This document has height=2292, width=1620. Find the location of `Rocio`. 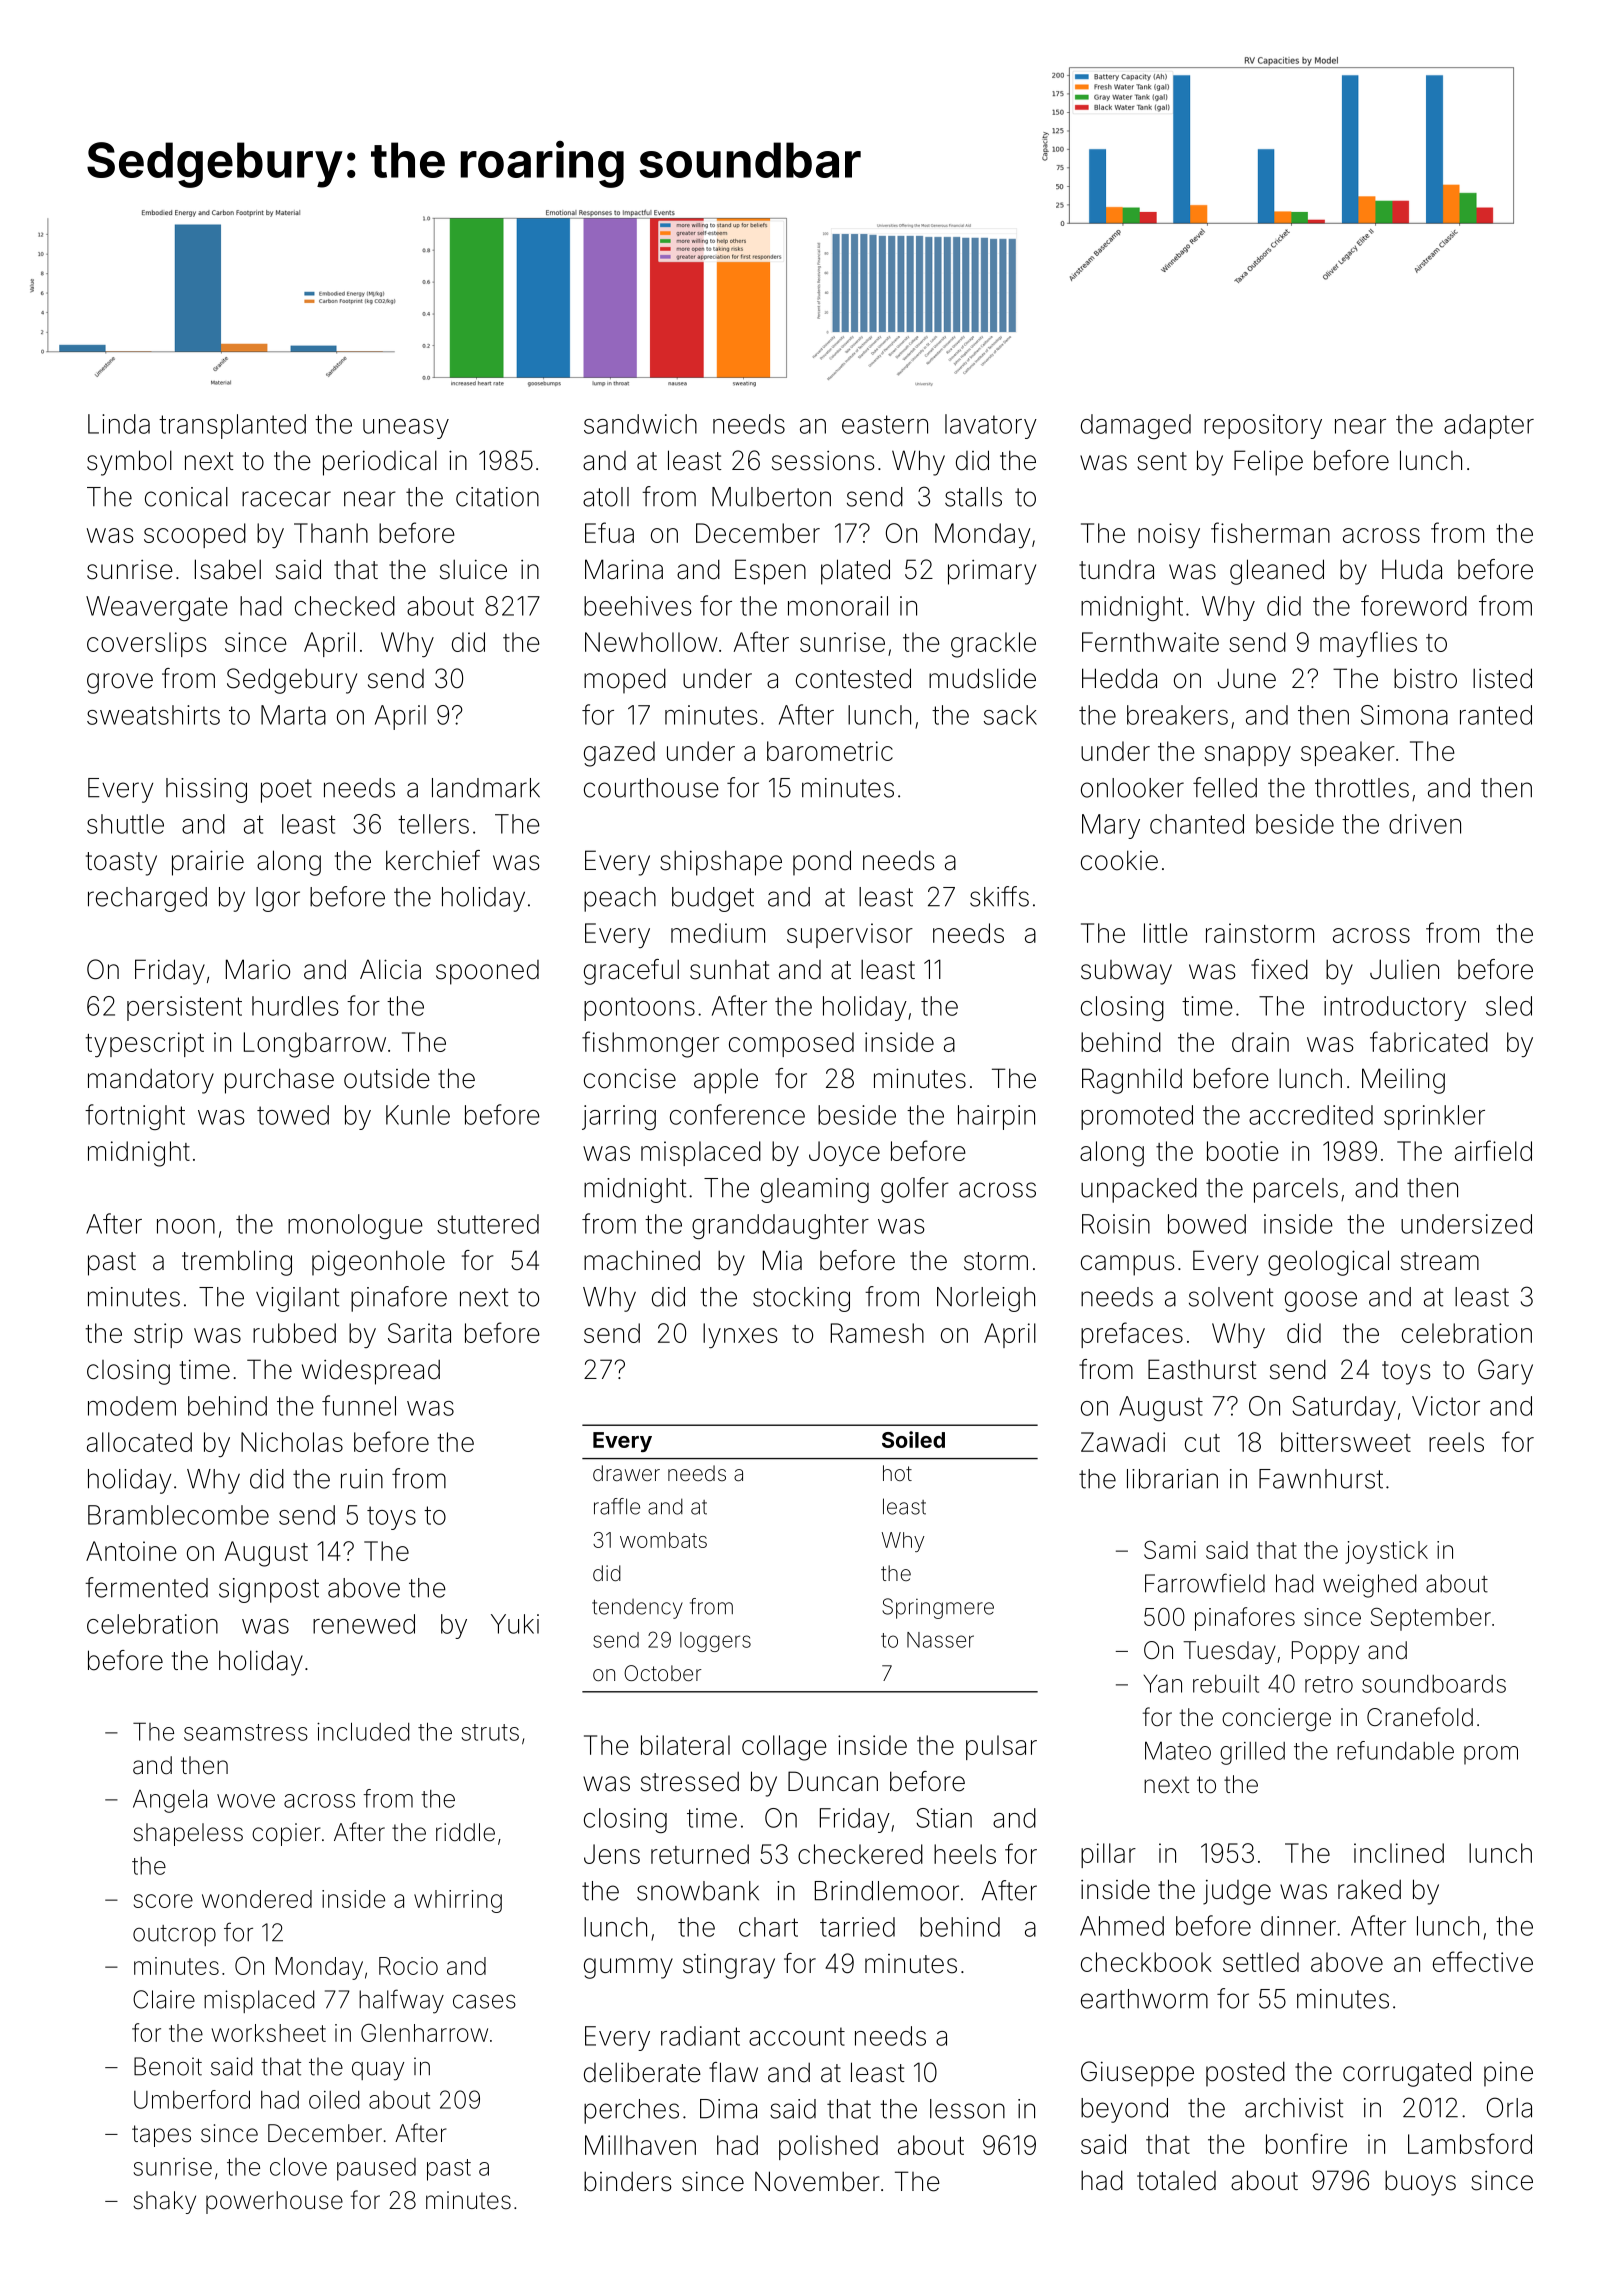

Rocio is located at coordinates (408, 1966).
